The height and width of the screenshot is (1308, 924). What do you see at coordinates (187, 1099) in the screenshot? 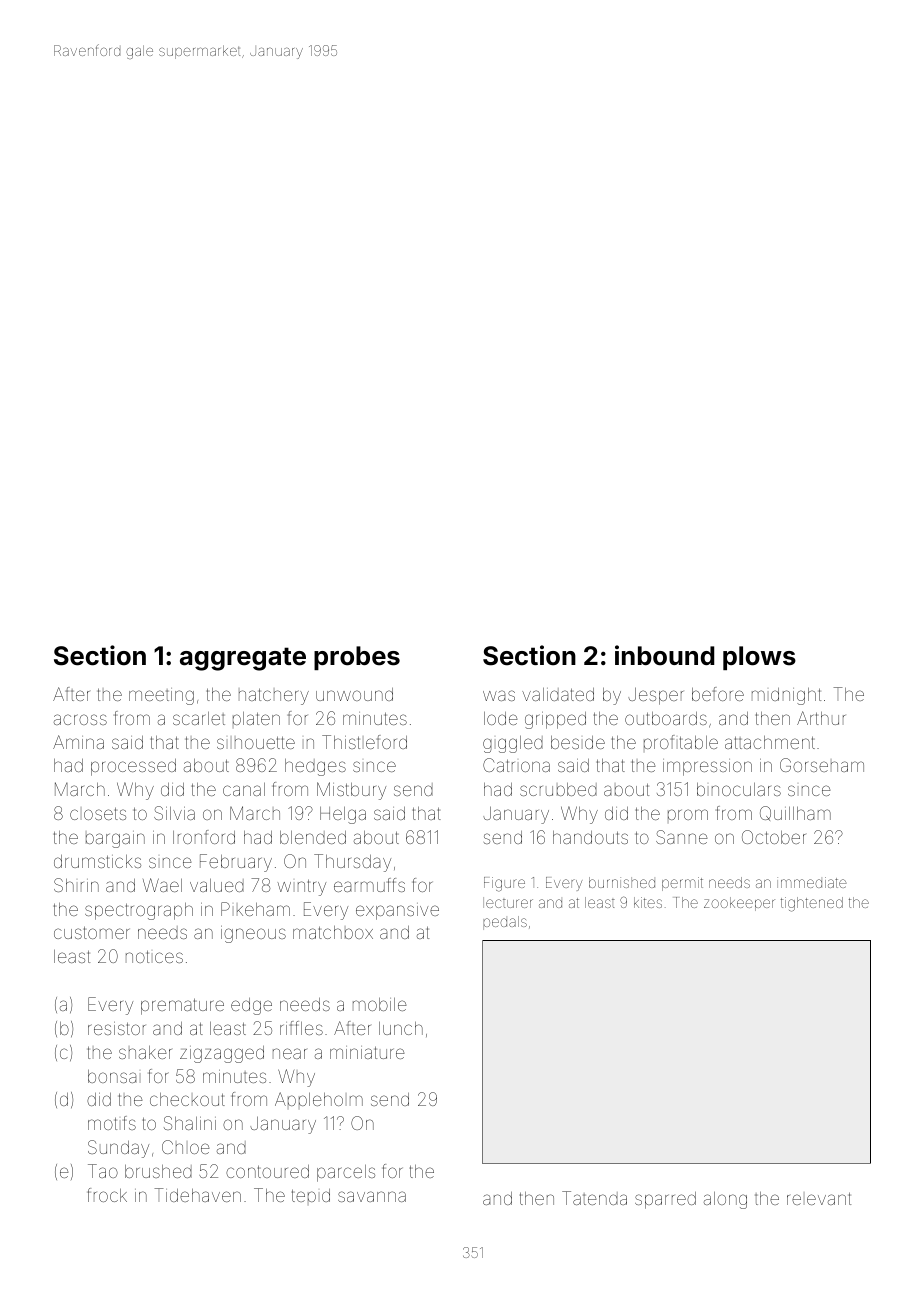
I see `checkout` at bounding box center [187, 1099].
